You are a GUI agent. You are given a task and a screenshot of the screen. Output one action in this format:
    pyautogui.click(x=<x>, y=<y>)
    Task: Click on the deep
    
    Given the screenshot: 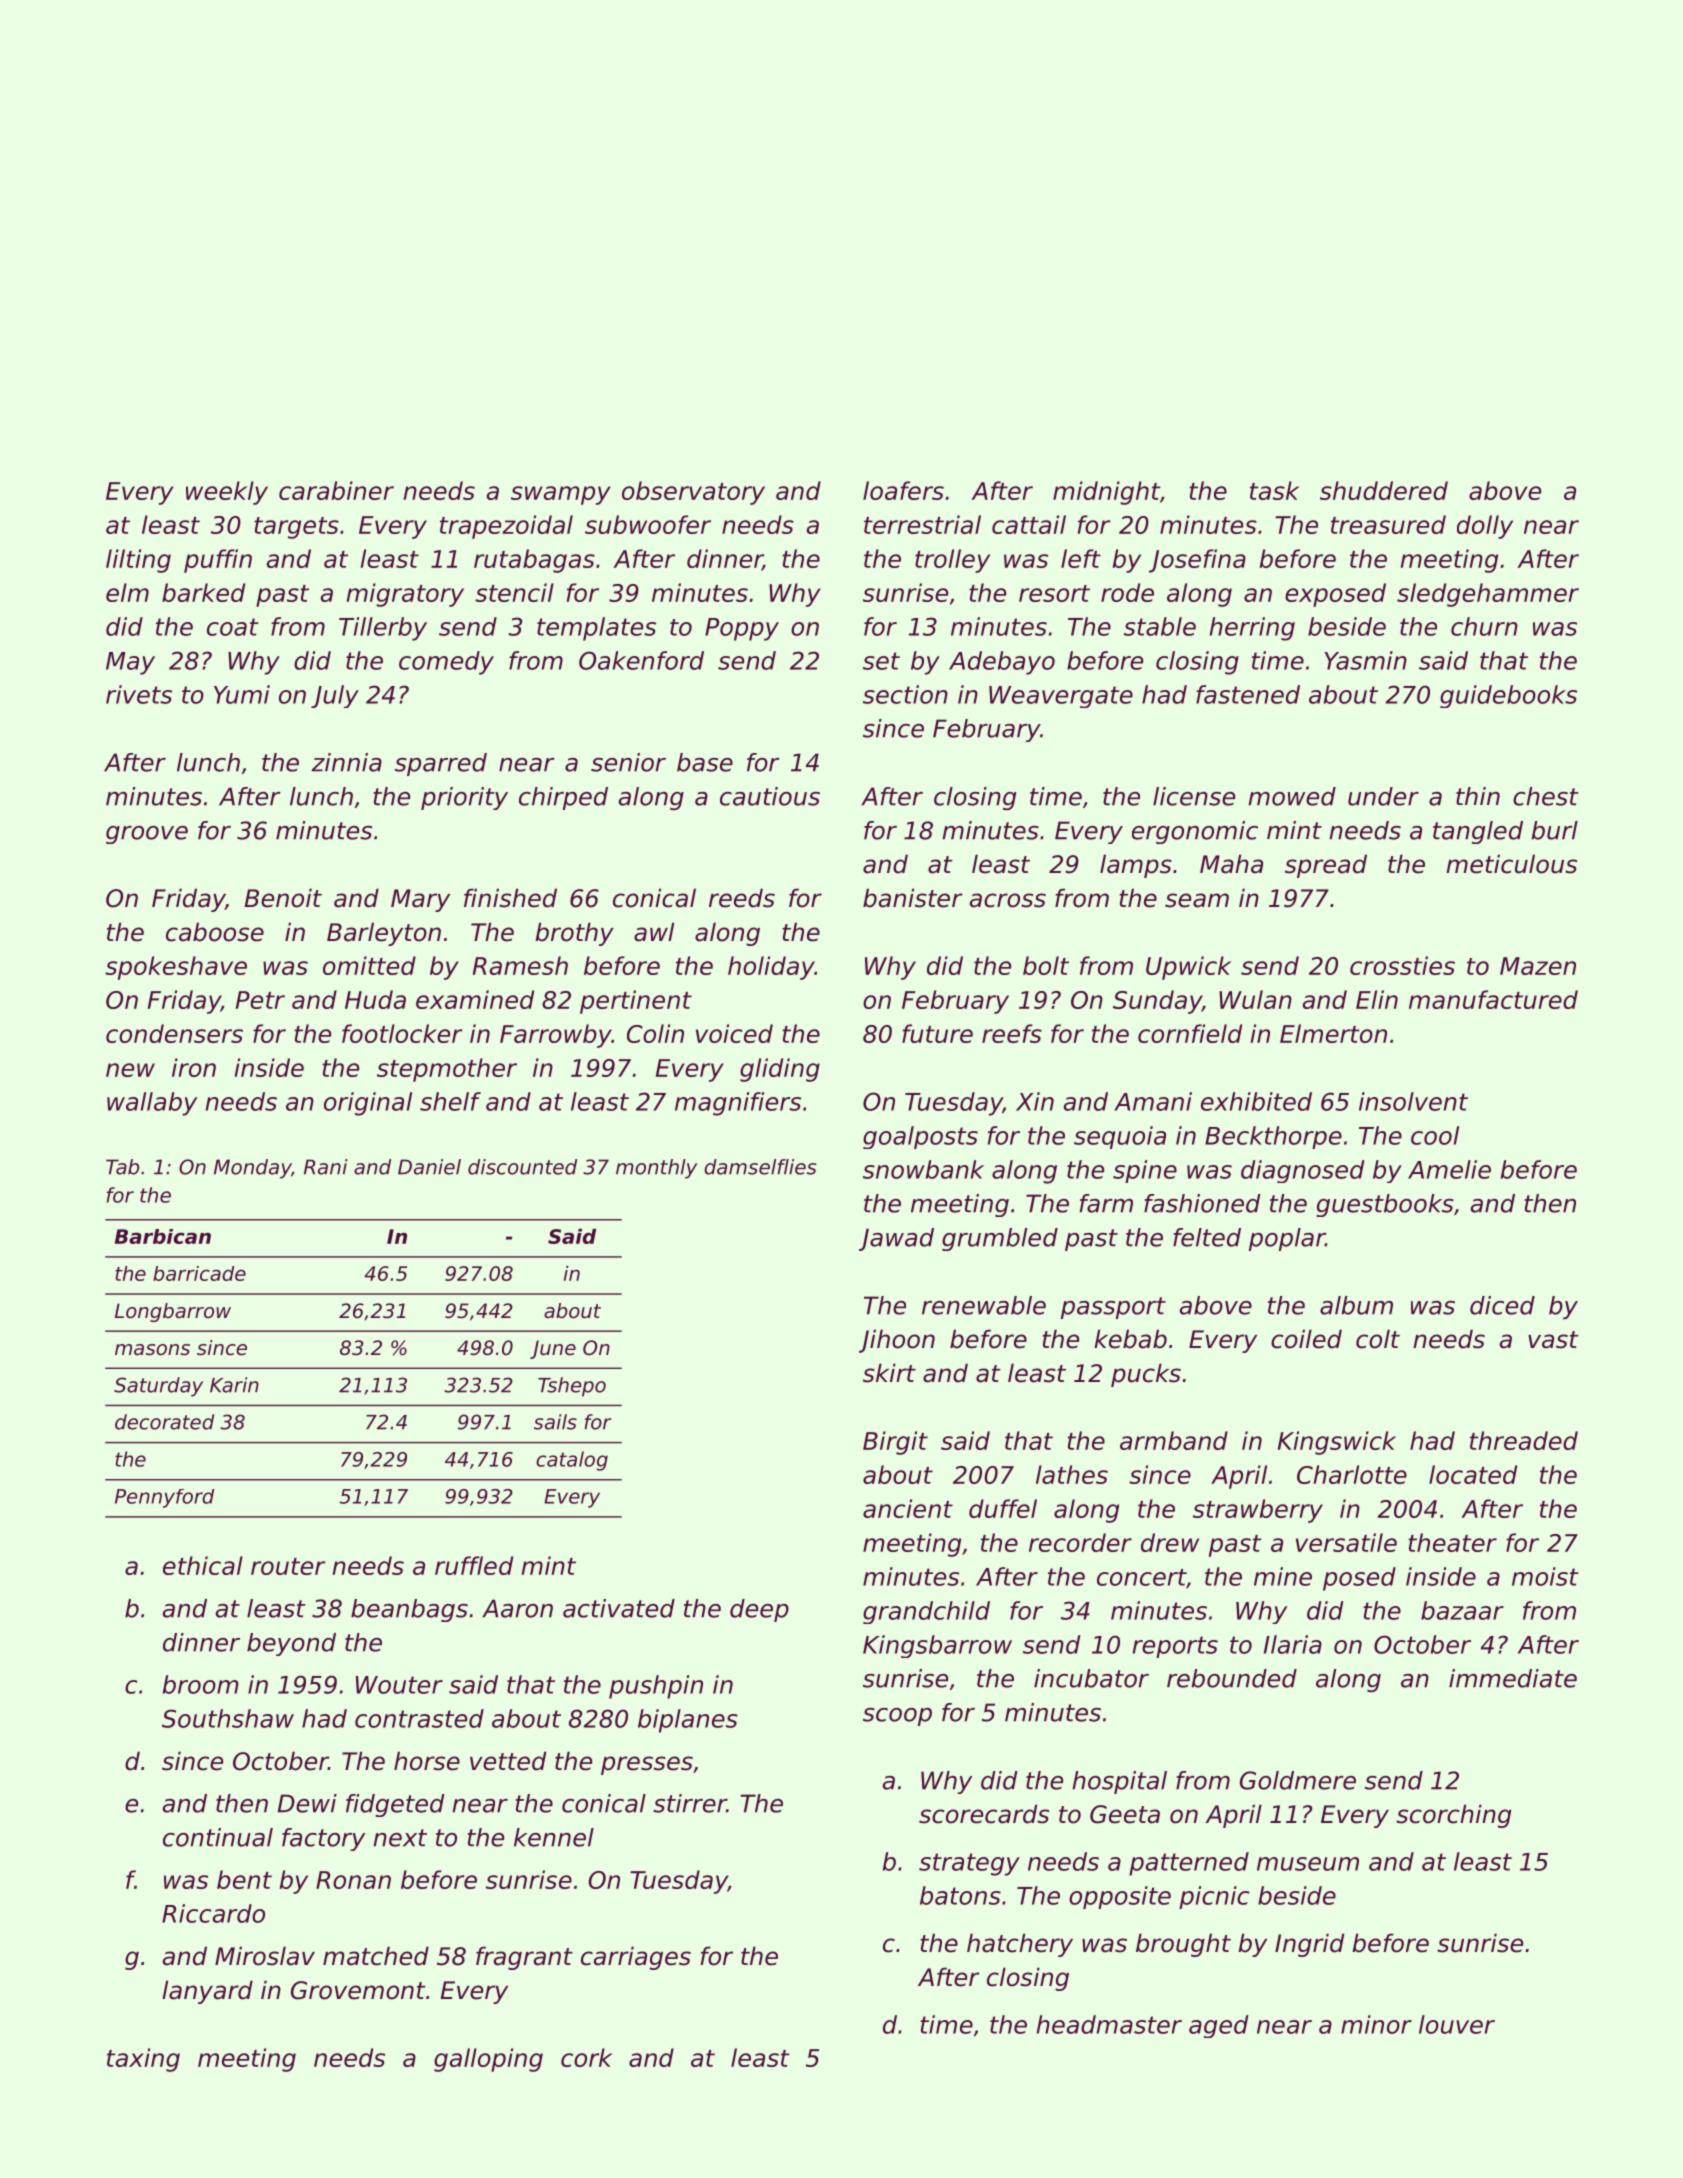 What is the action you would take?
    pyautogui.click(x=759, y=1610)
